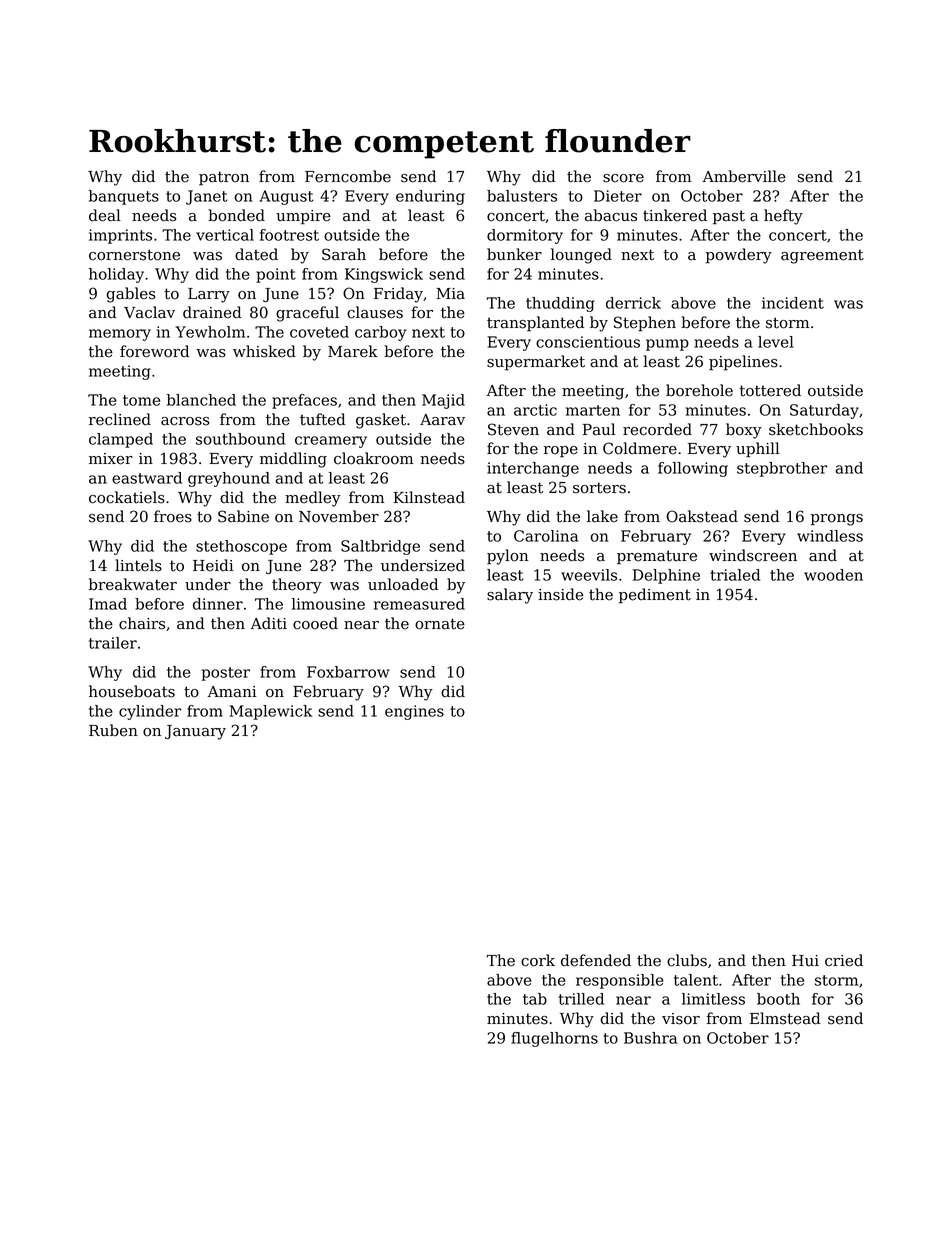 This screenshot has width=952, height=1233. What do you see at coordinates (348, 176) in the screenshot?
I see `Ferncombe` at bounding box center [348, 176].
